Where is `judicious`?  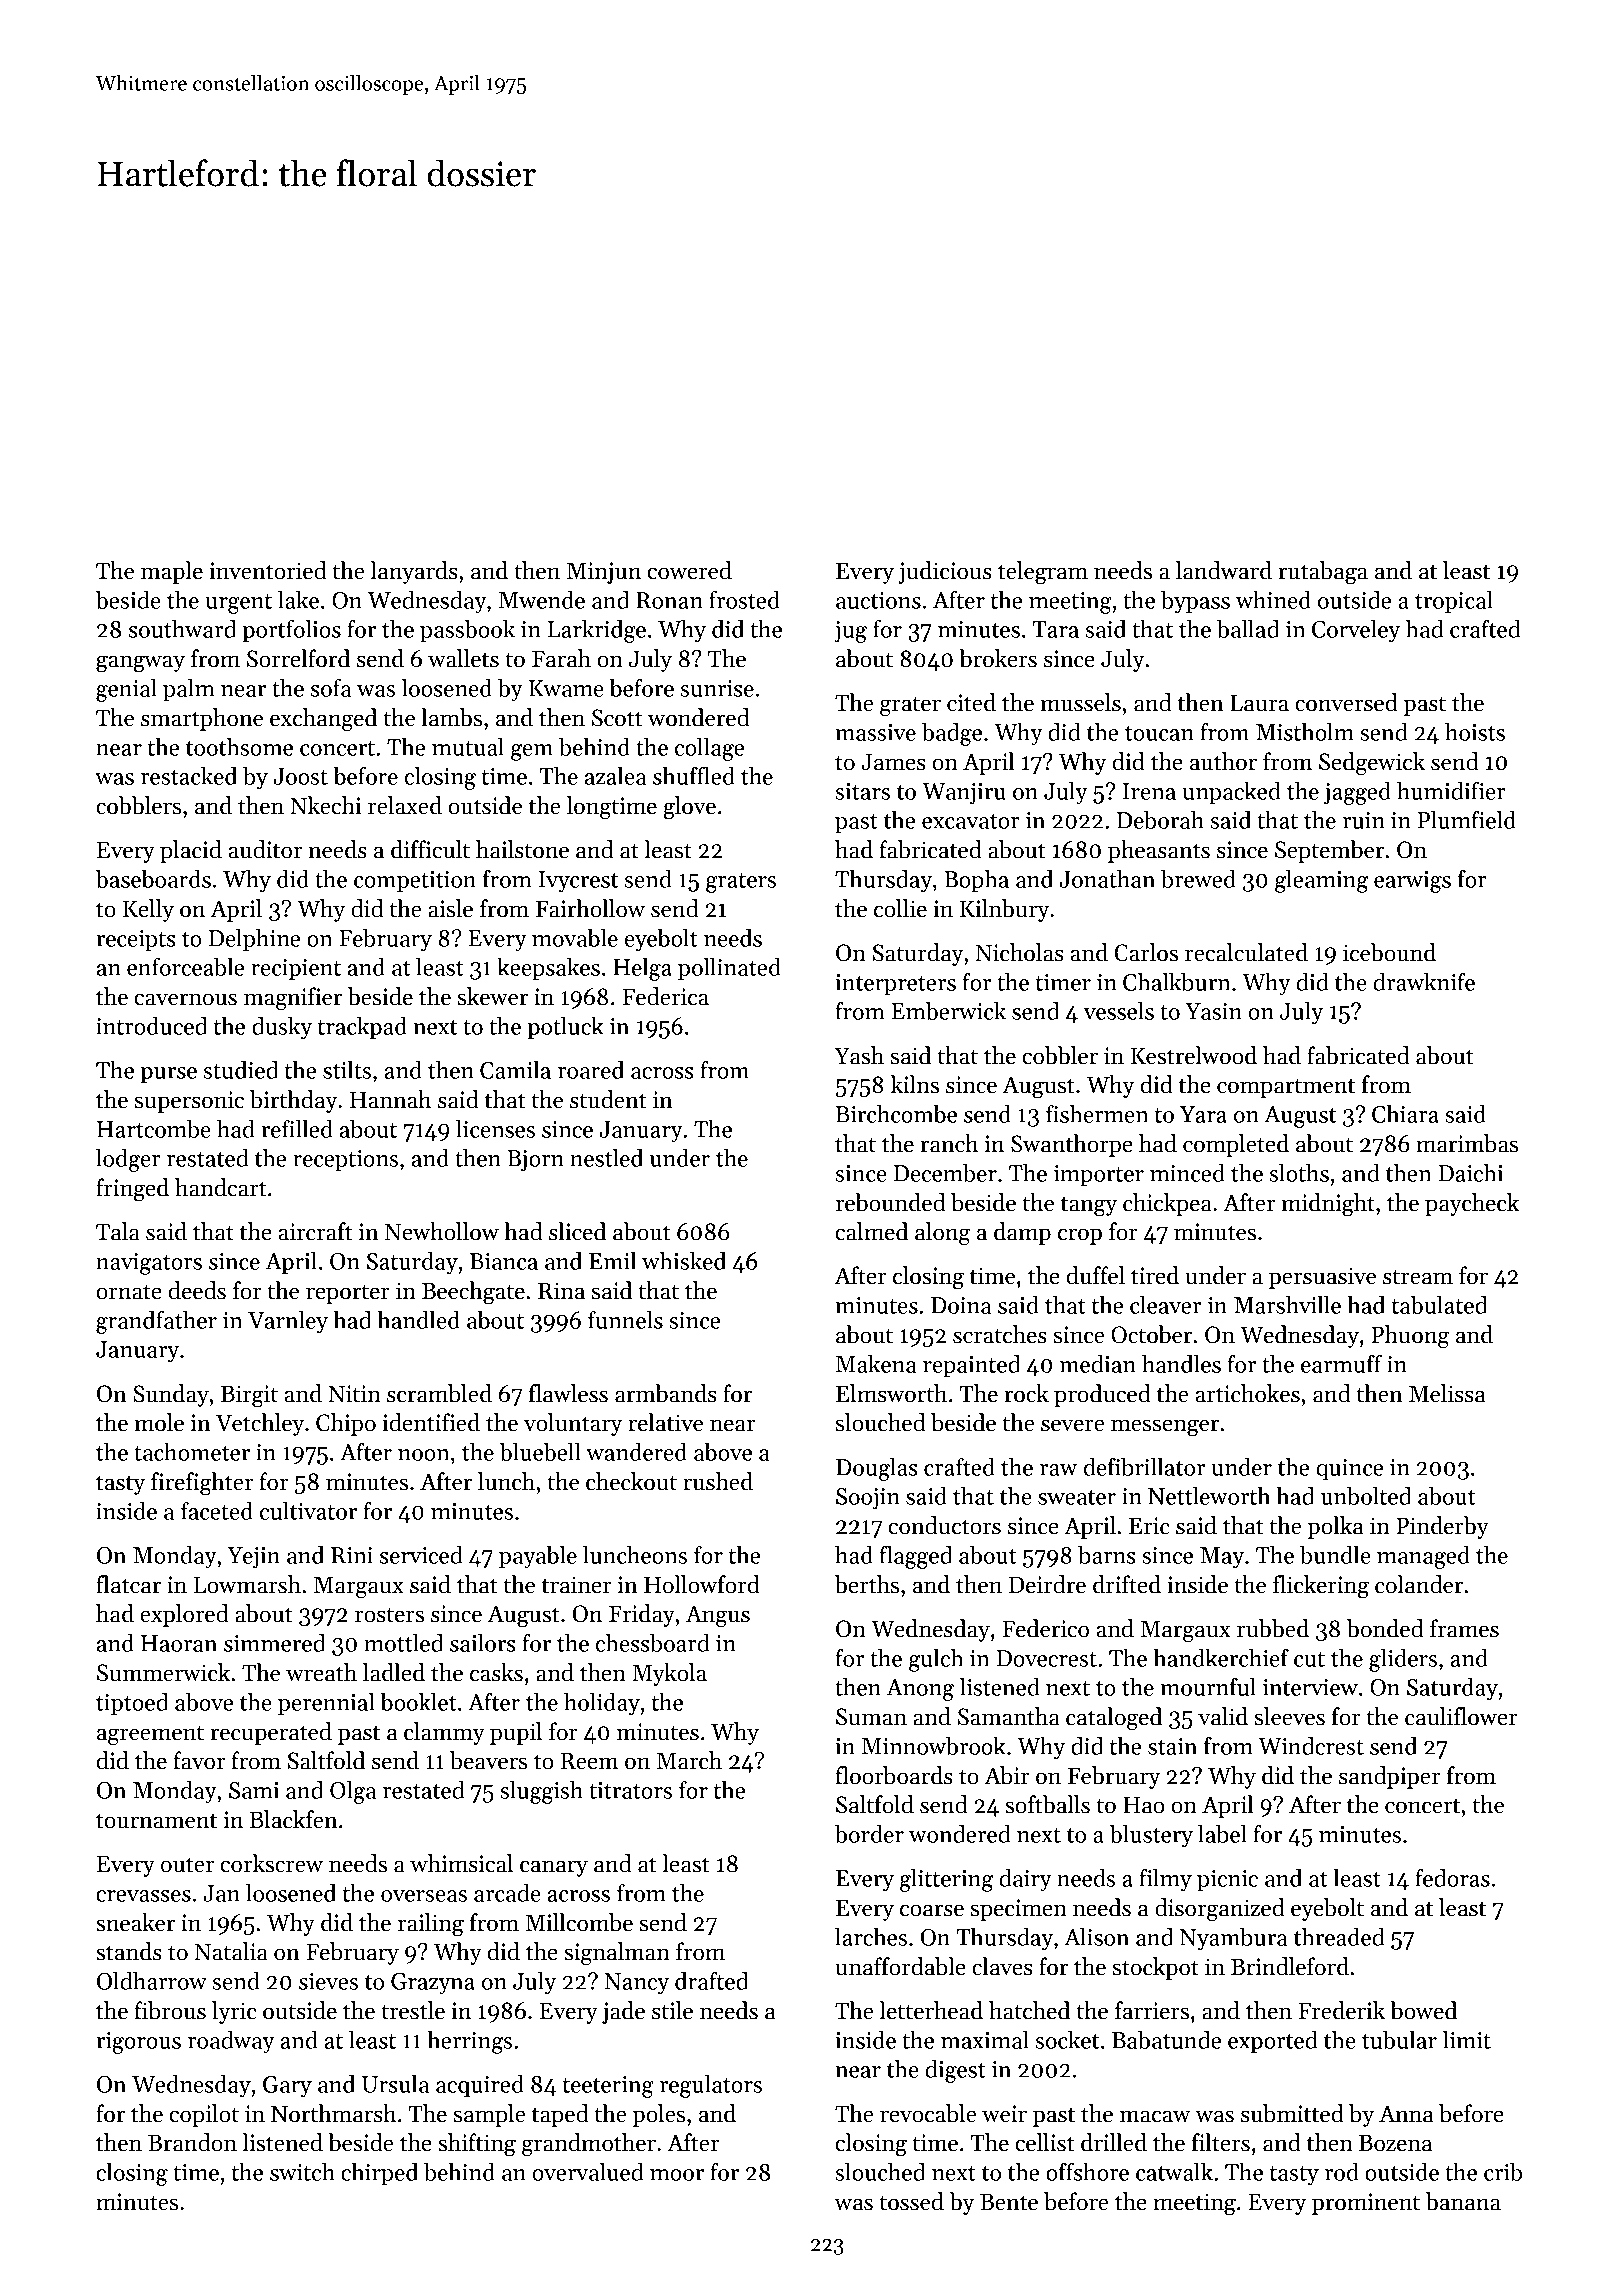
judicious is located at coordinates (945, 572).
